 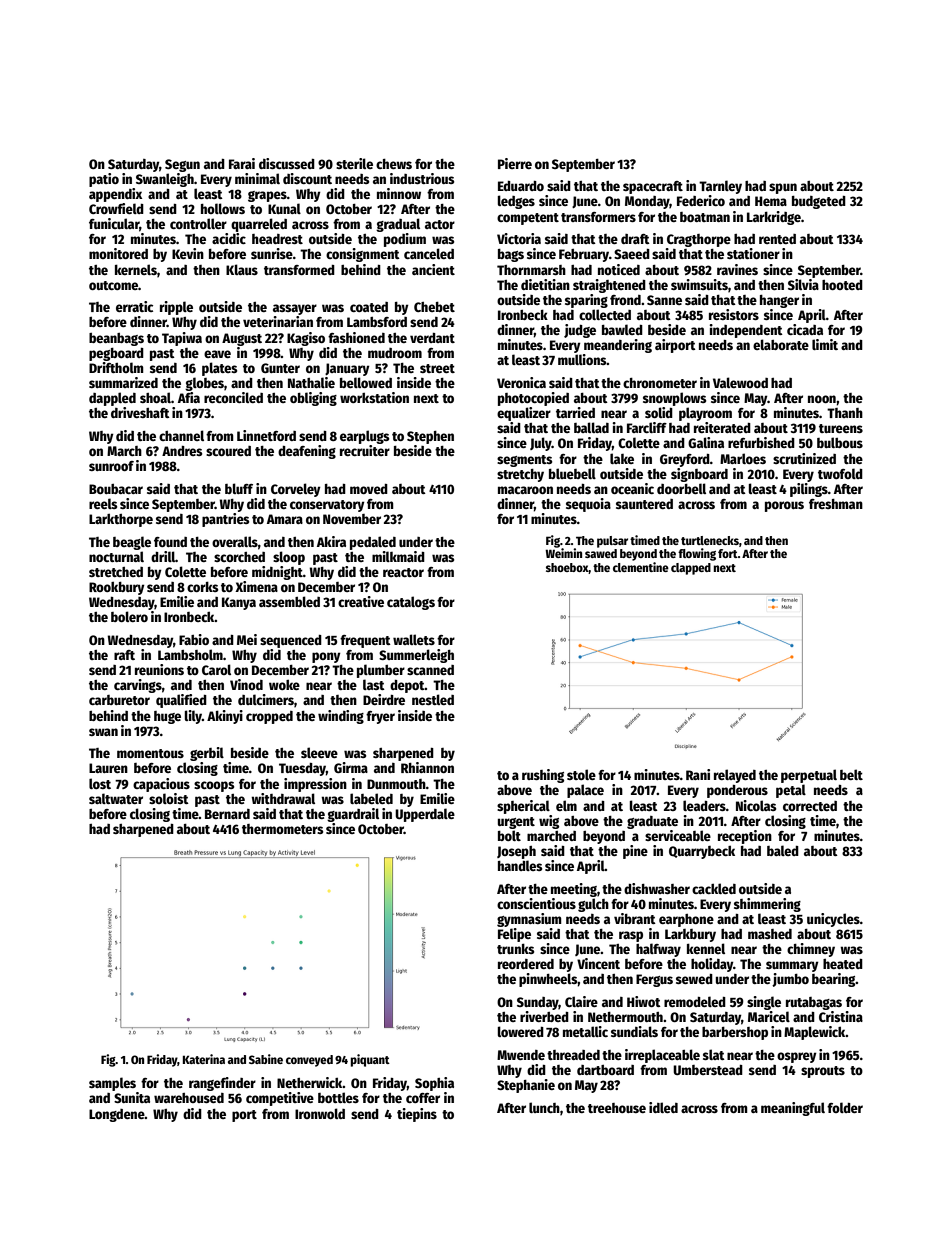 I want to click on Stephen, so click(x=430, y=437).
